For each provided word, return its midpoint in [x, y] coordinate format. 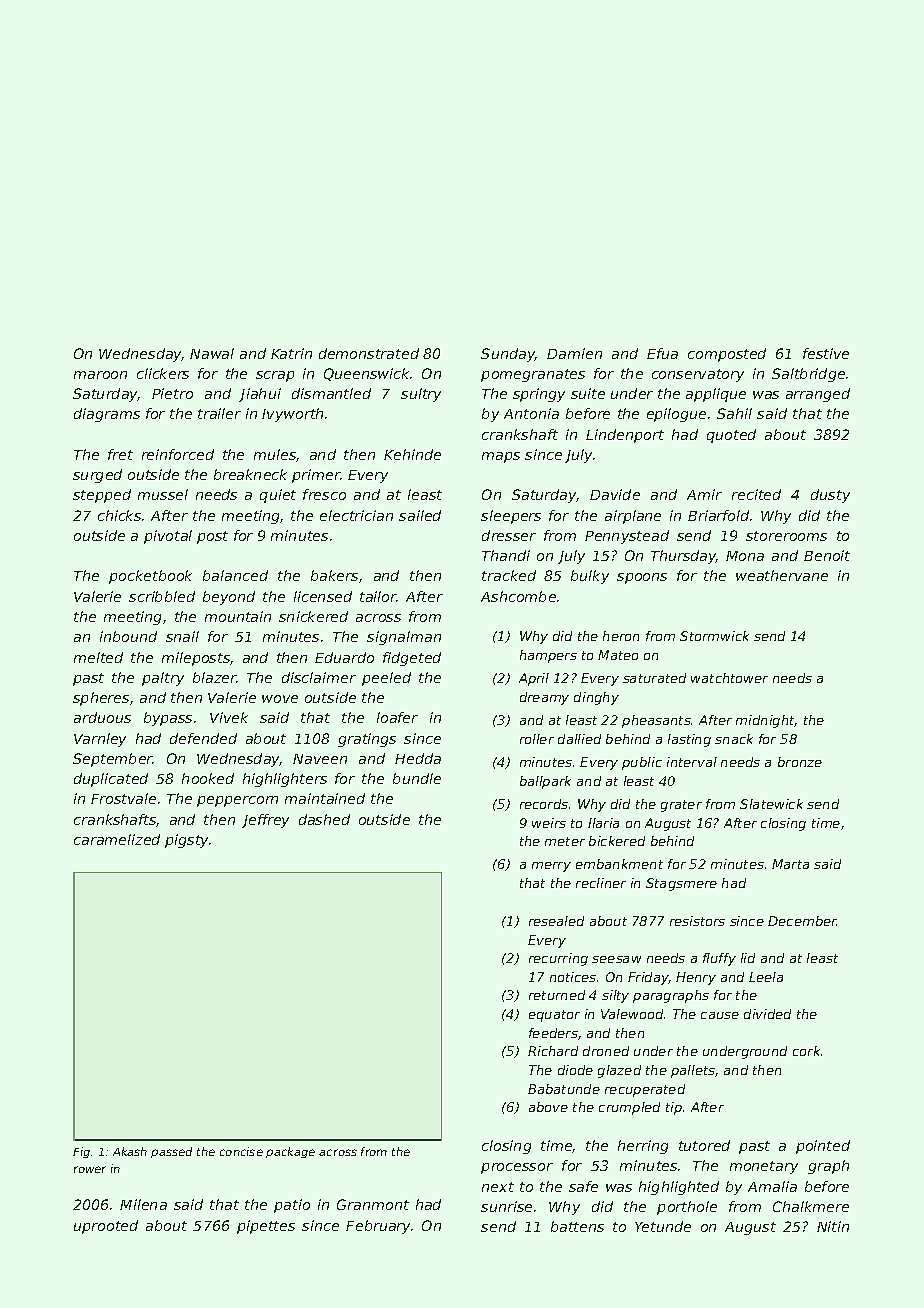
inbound [128, 636]
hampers [548, 656]
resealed [556, 921]
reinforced [178, 454]
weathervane [782, 575]
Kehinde [412, 454]
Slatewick [771, 804]
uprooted [106, 1227]
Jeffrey [265, 821]
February [378, 1227]
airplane [633, 517]
